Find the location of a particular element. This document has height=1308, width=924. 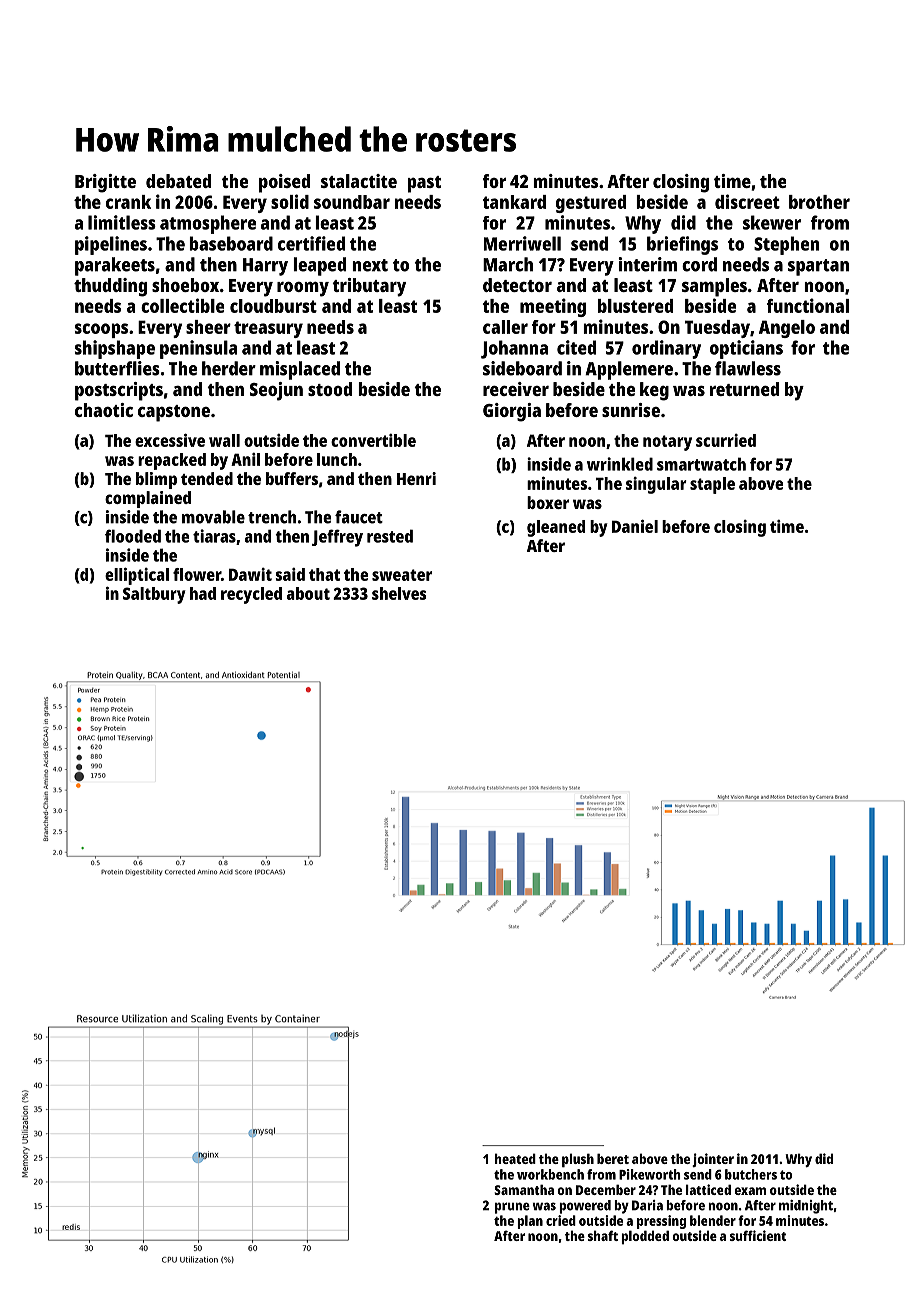

Daniel is located at coordinates (635, 526).
